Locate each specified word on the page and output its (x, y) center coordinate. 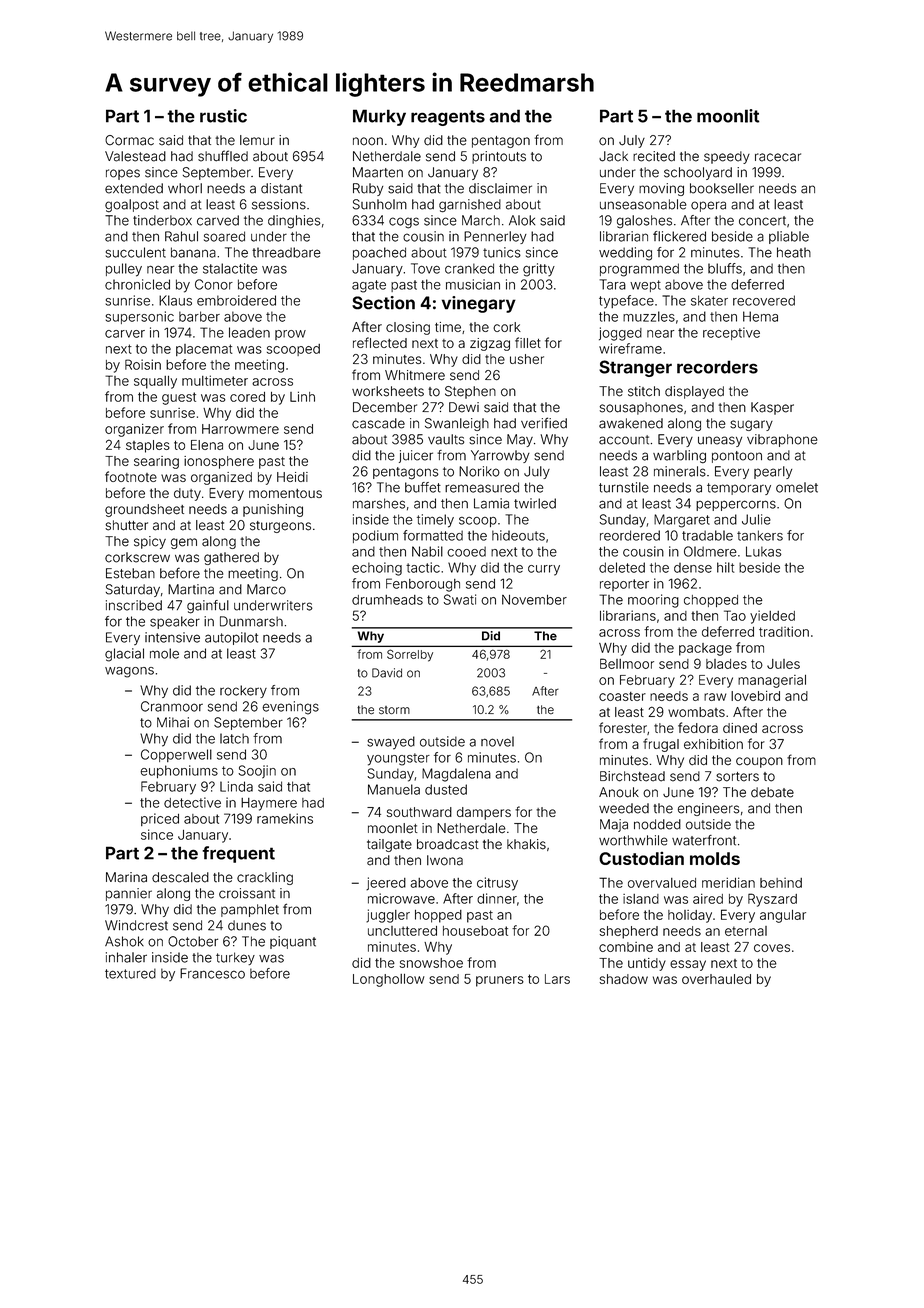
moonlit (728, 116)
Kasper (772, 408)
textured (130, 973)
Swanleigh (457, 424)
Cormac (129, 140)
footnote (131, 476)
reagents (448, 118)
